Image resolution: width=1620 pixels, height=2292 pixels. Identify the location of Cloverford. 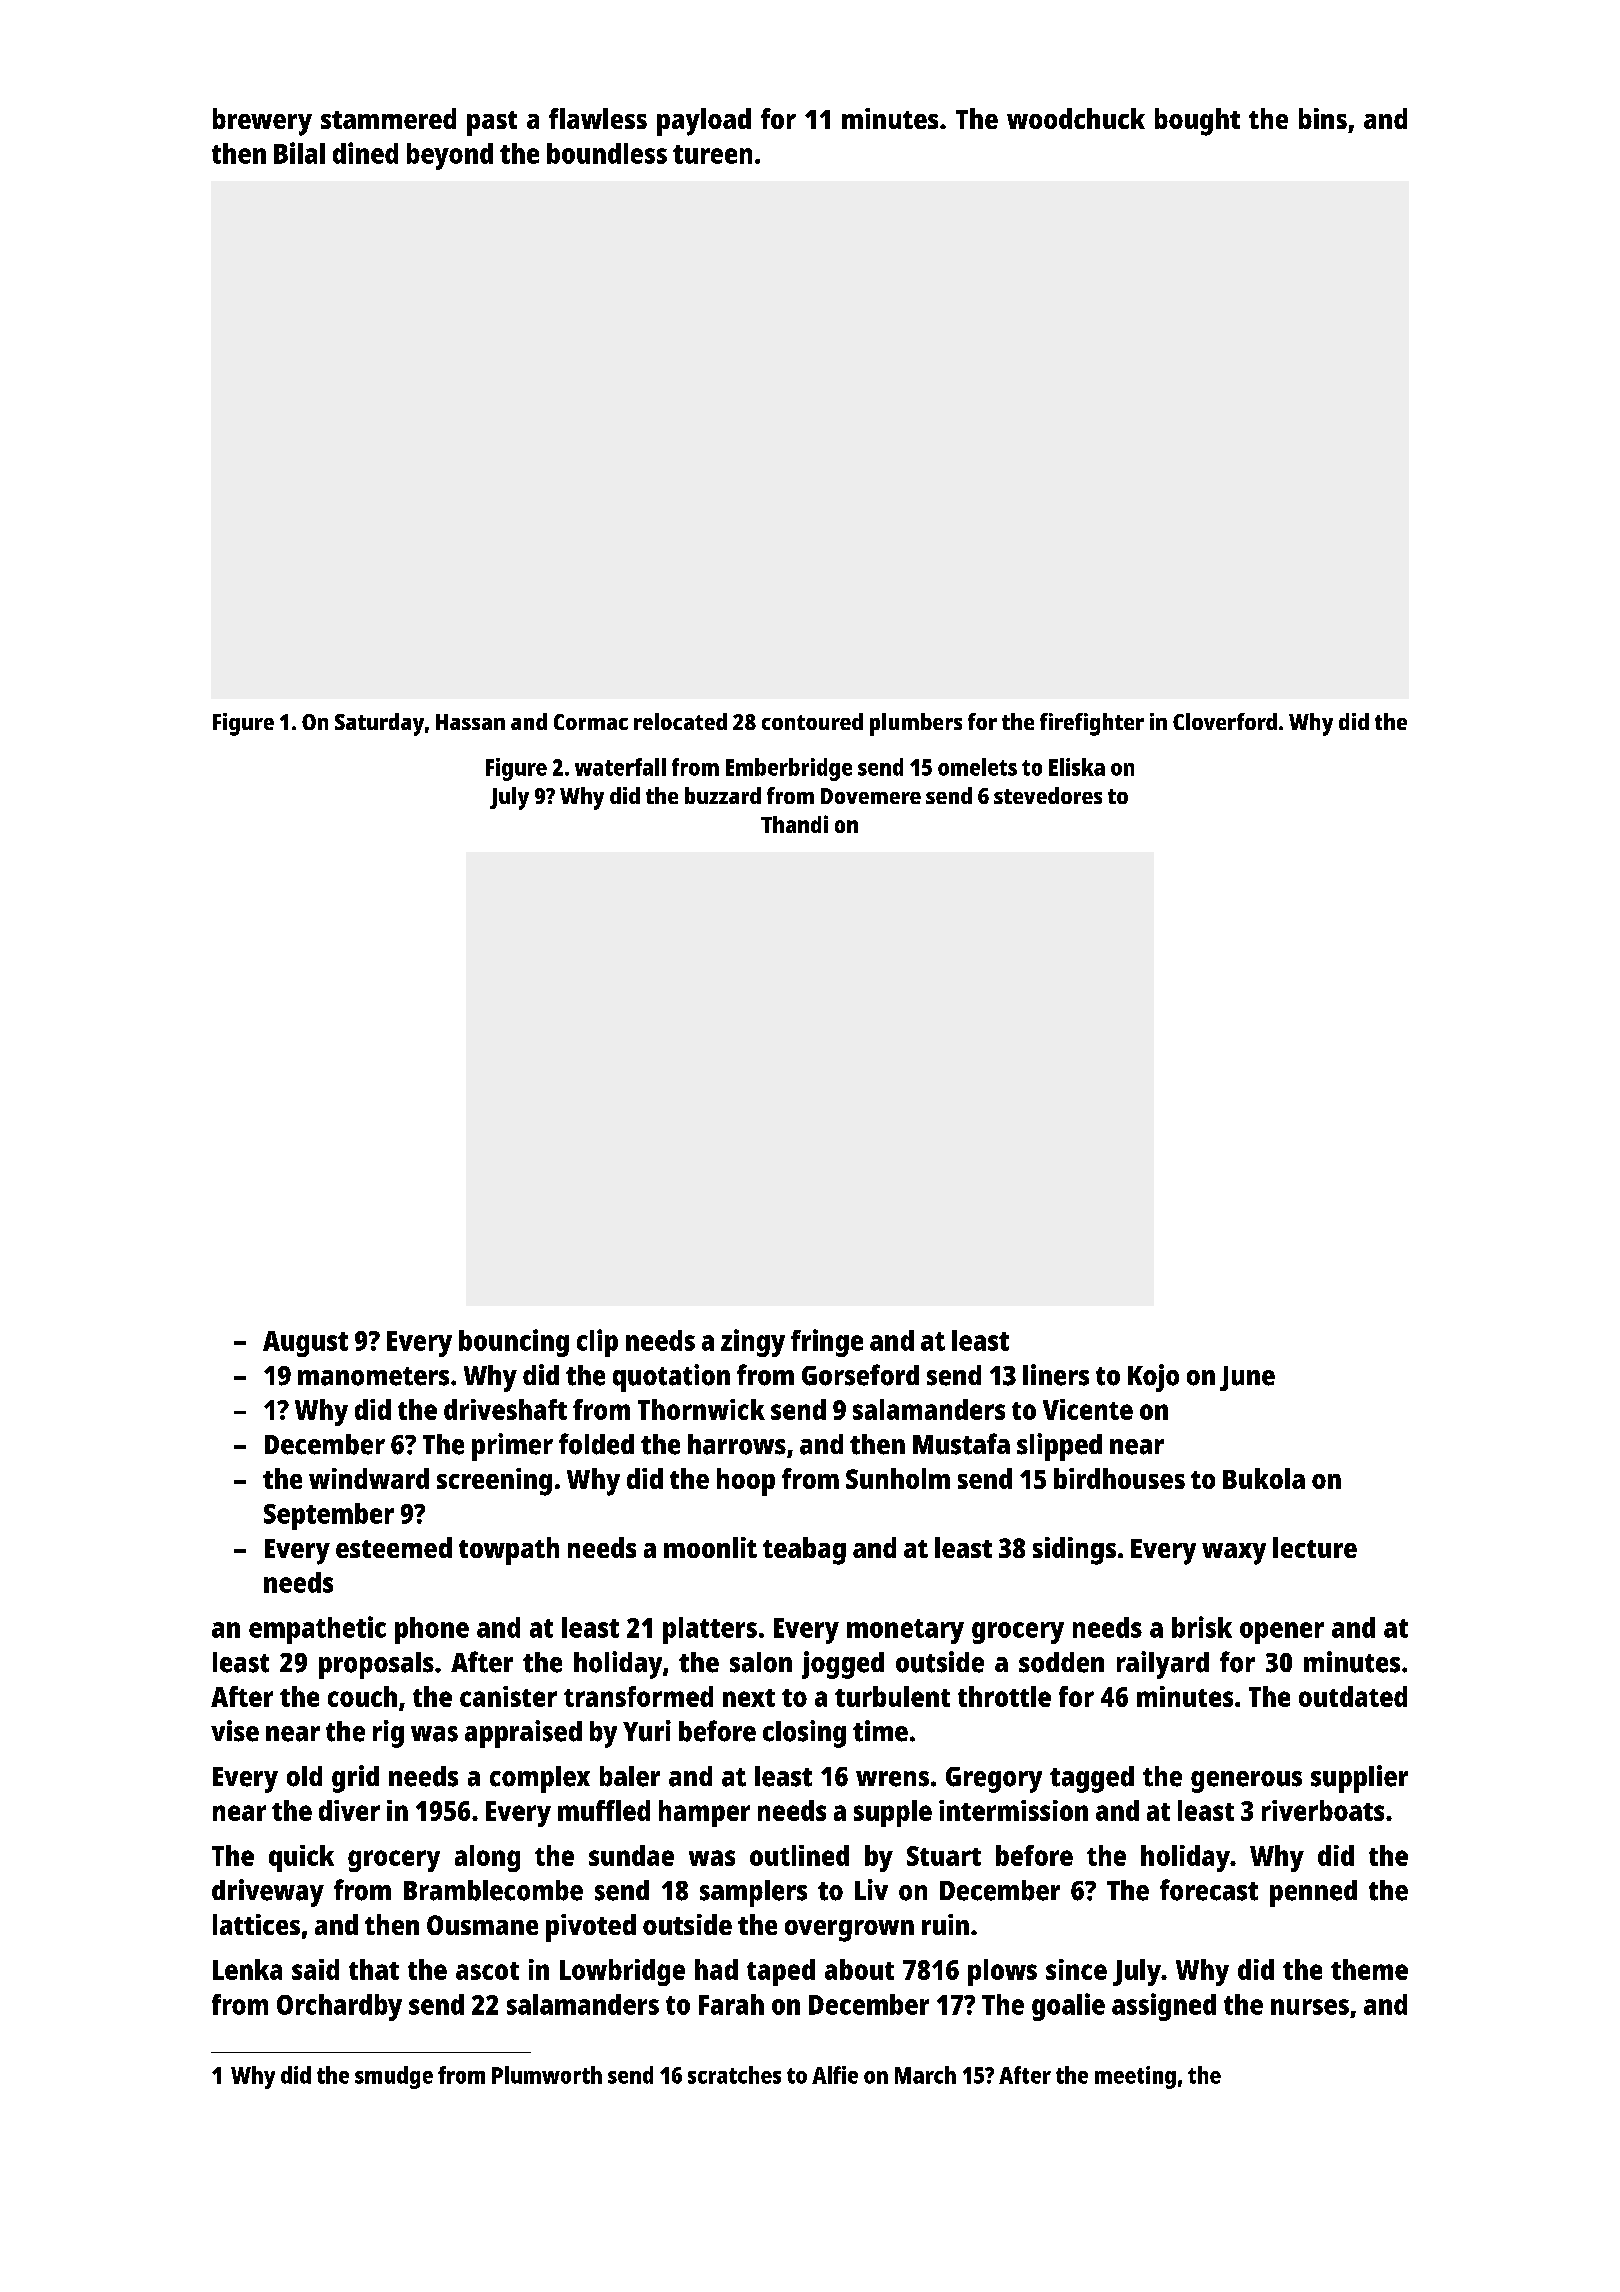
(1225, 721).
